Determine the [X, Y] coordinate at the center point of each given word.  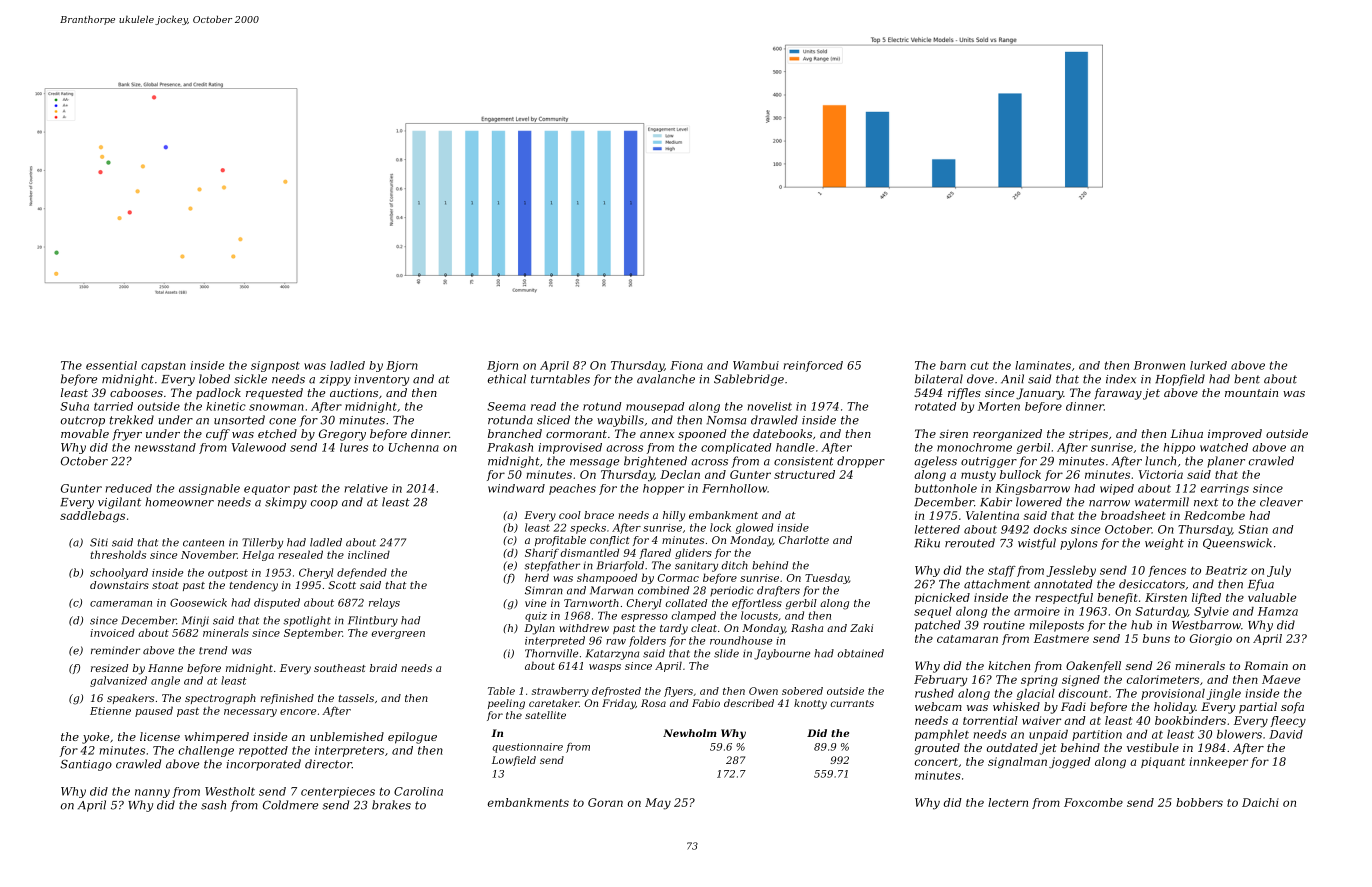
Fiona [686, 365]
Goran [605, 802]
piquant [1163, 762]
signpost [275, 366]
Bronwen [1159, 365]
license [160, 736]
